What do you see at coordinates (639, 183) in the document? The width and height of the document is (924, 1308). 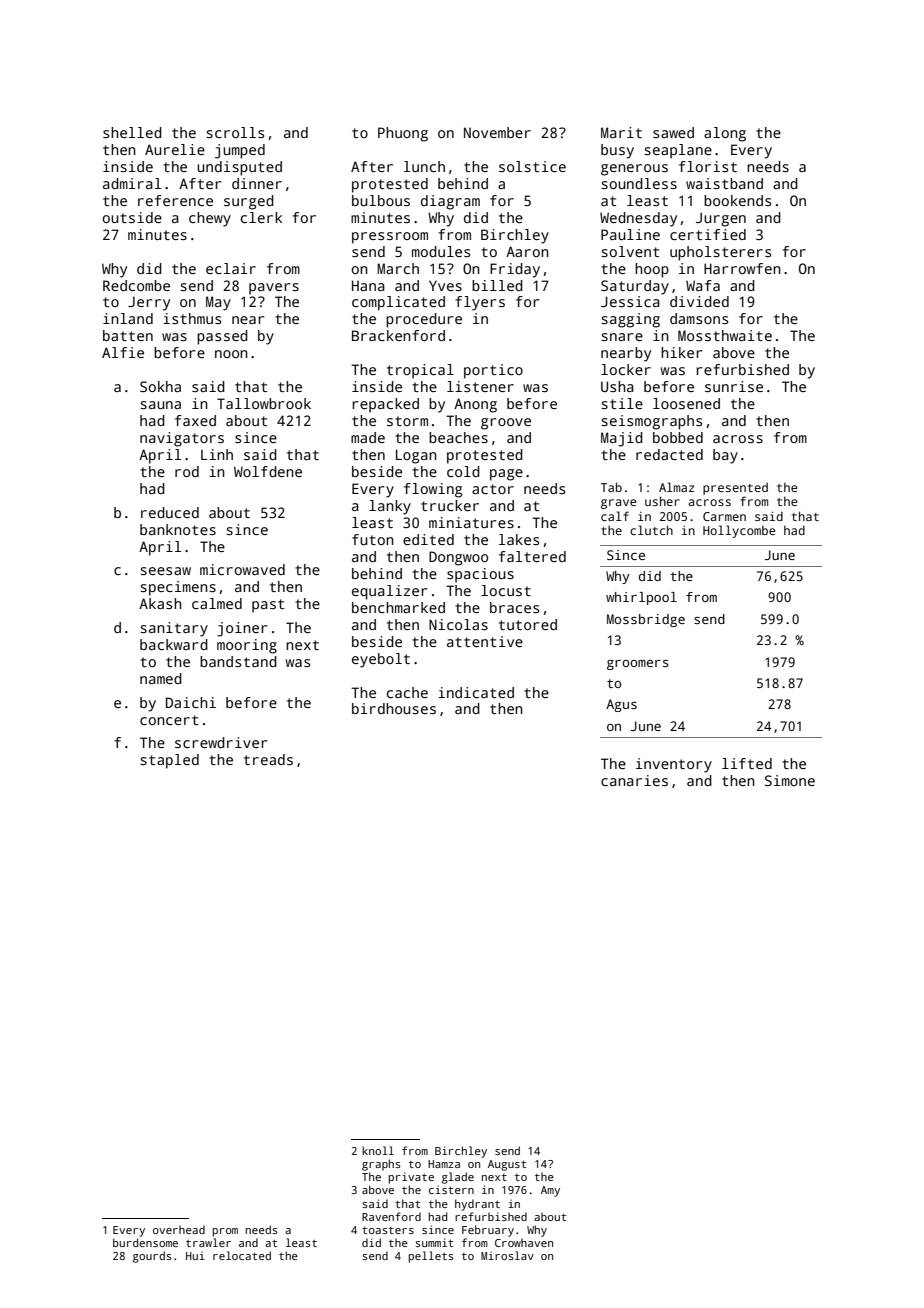 I see `soundless` at bounding box center [639, 183].
